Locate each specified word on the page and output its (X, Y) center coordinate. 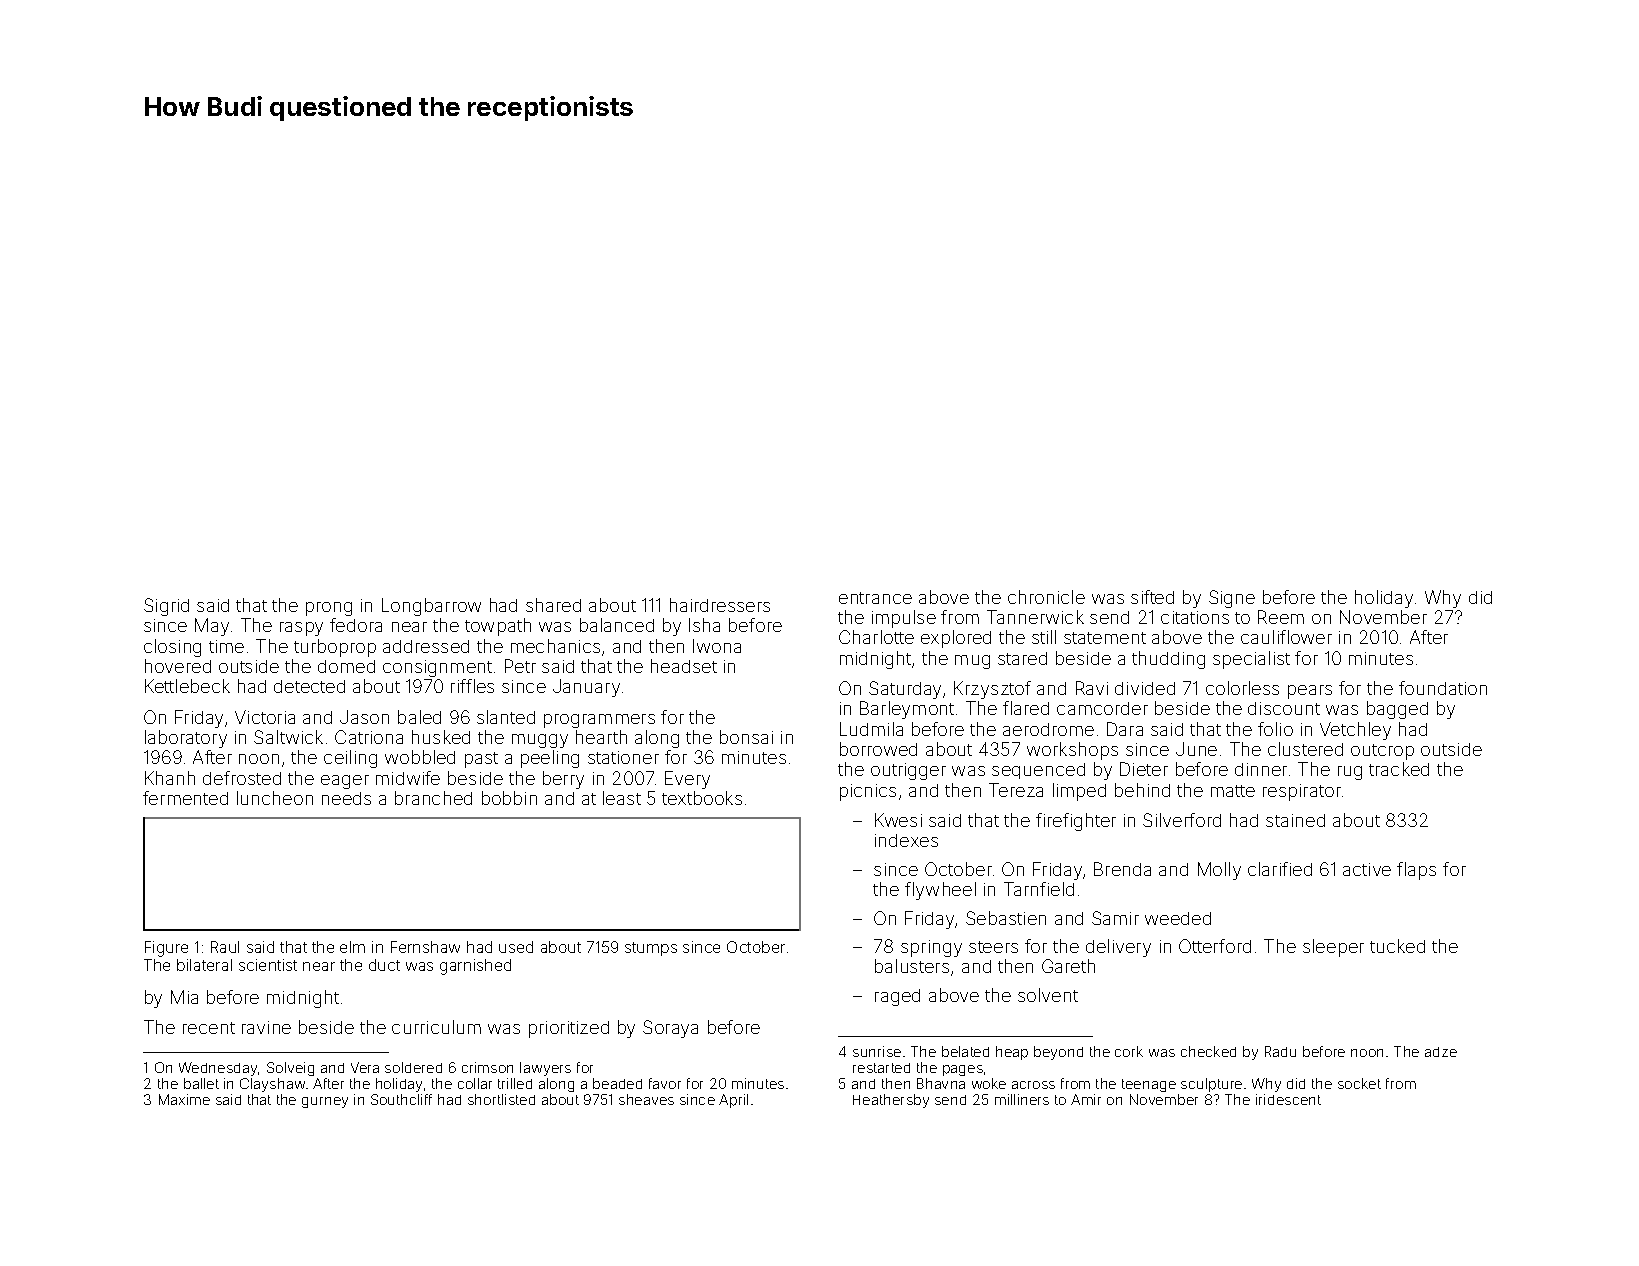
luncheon (275, 798)
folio (1275, 729)
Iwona (717, 646)
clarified (1280, 869)
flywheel (940, 891)
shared (553, 605)
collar (475, 1083)
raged (897, 997)
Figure (166, 949)
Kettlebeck (187, 686)
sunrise (877, 1051)
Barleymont (907, 710)
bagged (1397, 710)
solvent (1048, 995)
